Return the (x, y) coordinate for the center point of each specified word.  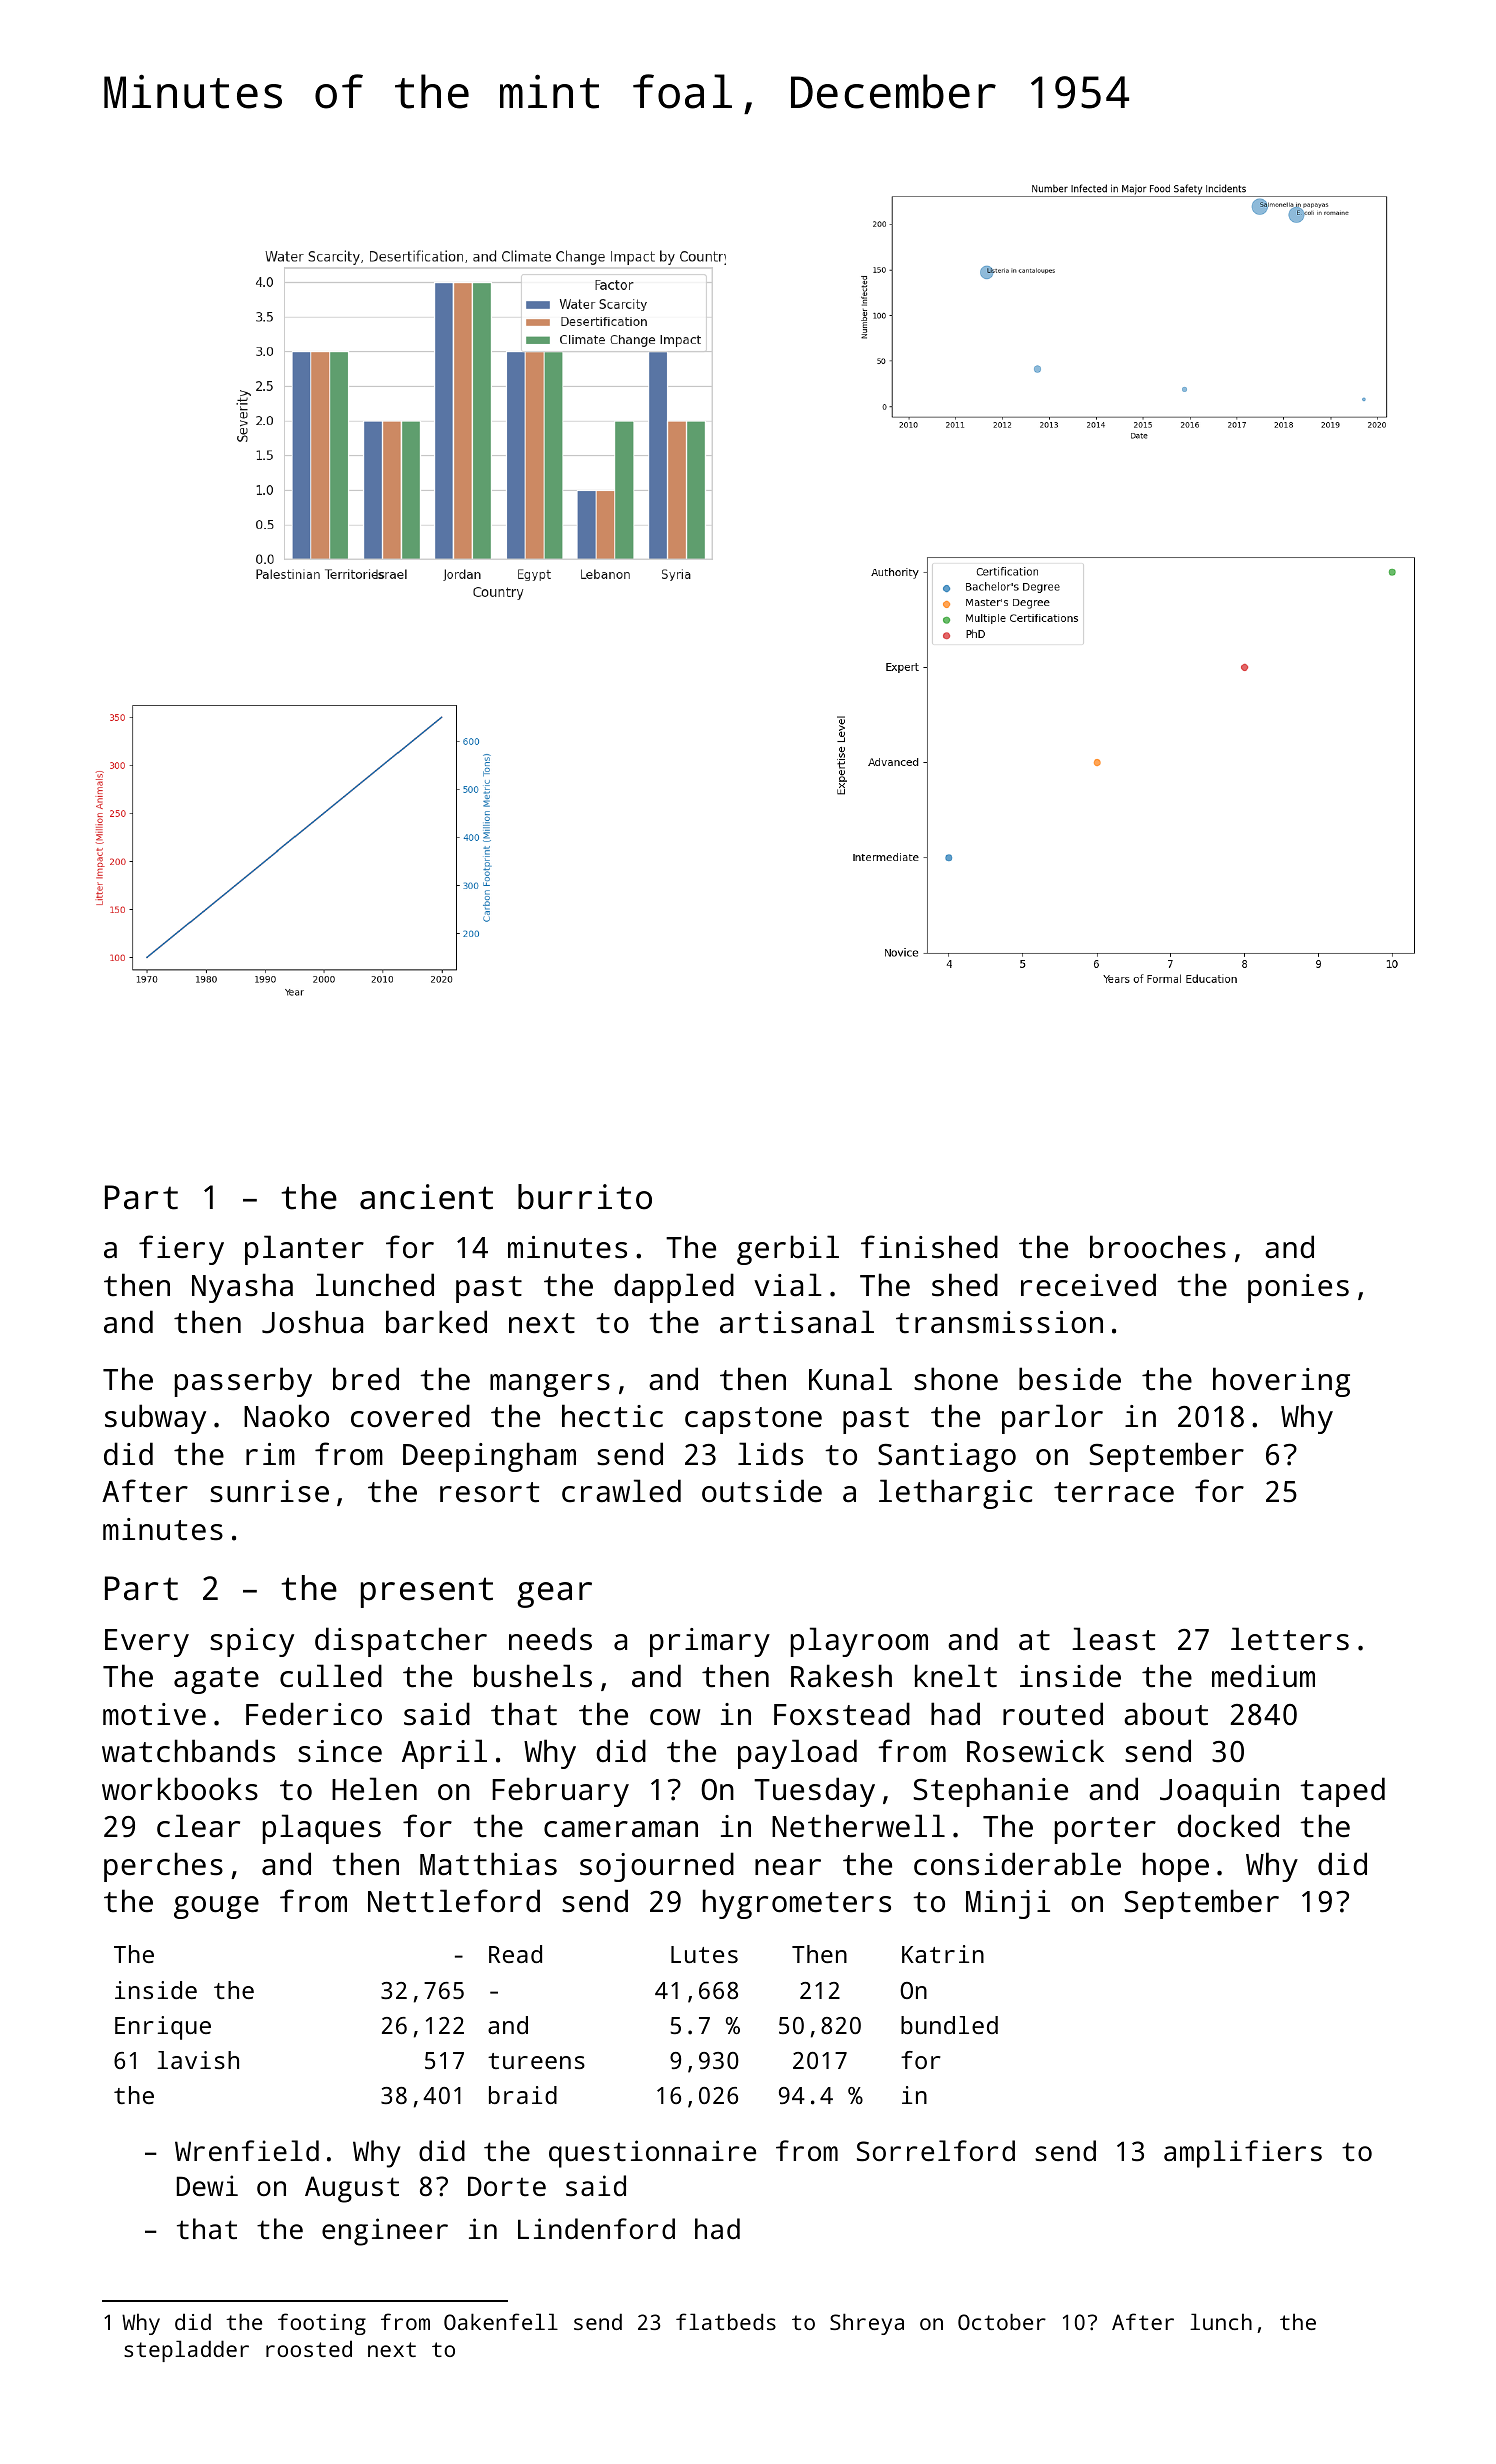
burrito (585, 1197)
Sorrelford (936, 2151)
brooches (1158, 1247)
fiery (181, 1250)
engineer (385, 2232)
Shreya (867, 2324)
